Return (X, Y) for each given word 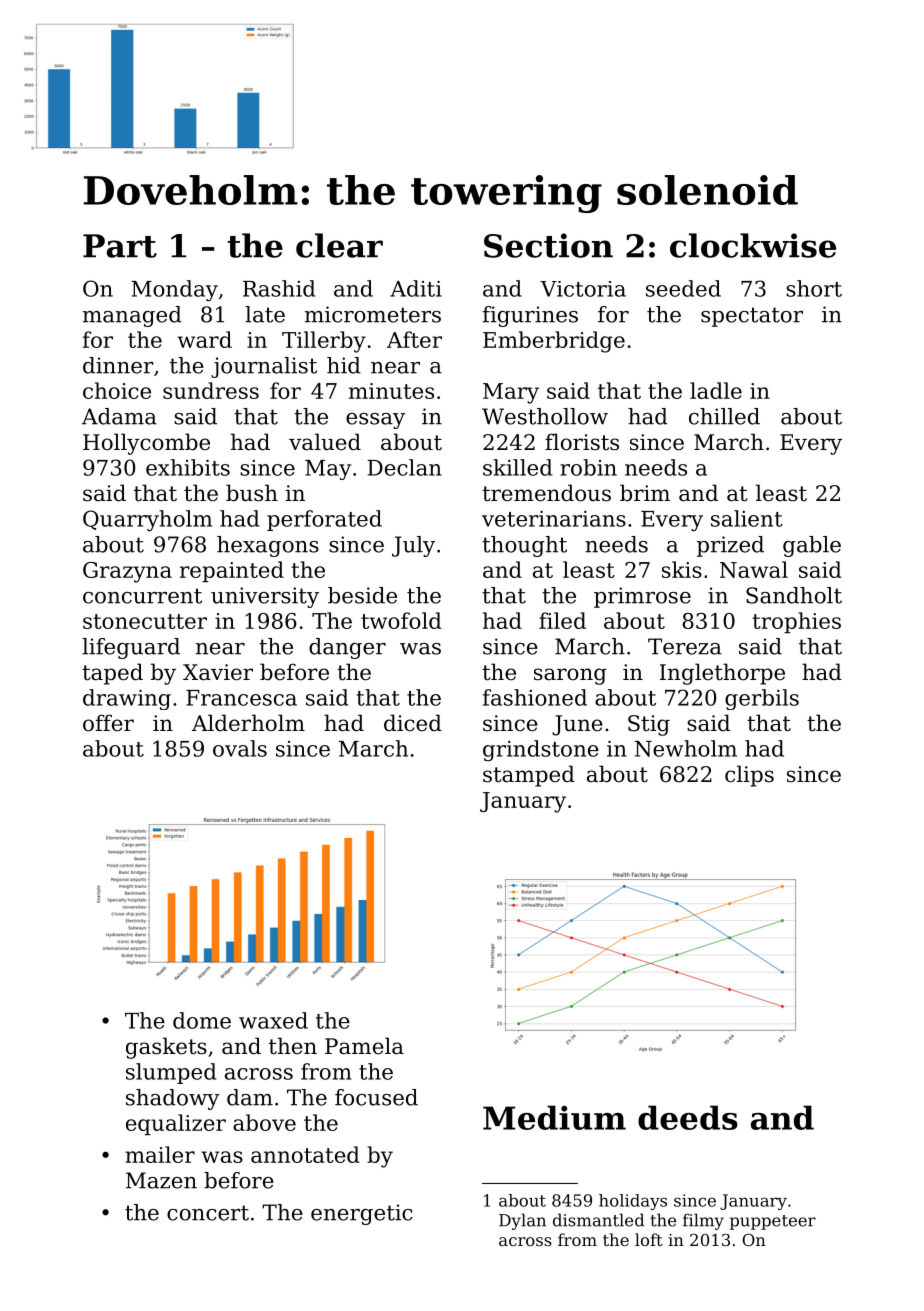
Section (548, 245)
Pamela (364, 1046)
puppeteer (773, 1222)
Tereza (685, 646)
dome (202, 1020)
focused (376, 1097)
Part (120, 246)
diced (413, 723)
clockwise (753, 245)
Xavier (218, 672)
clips (749, 776)
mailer (160, 1154)
